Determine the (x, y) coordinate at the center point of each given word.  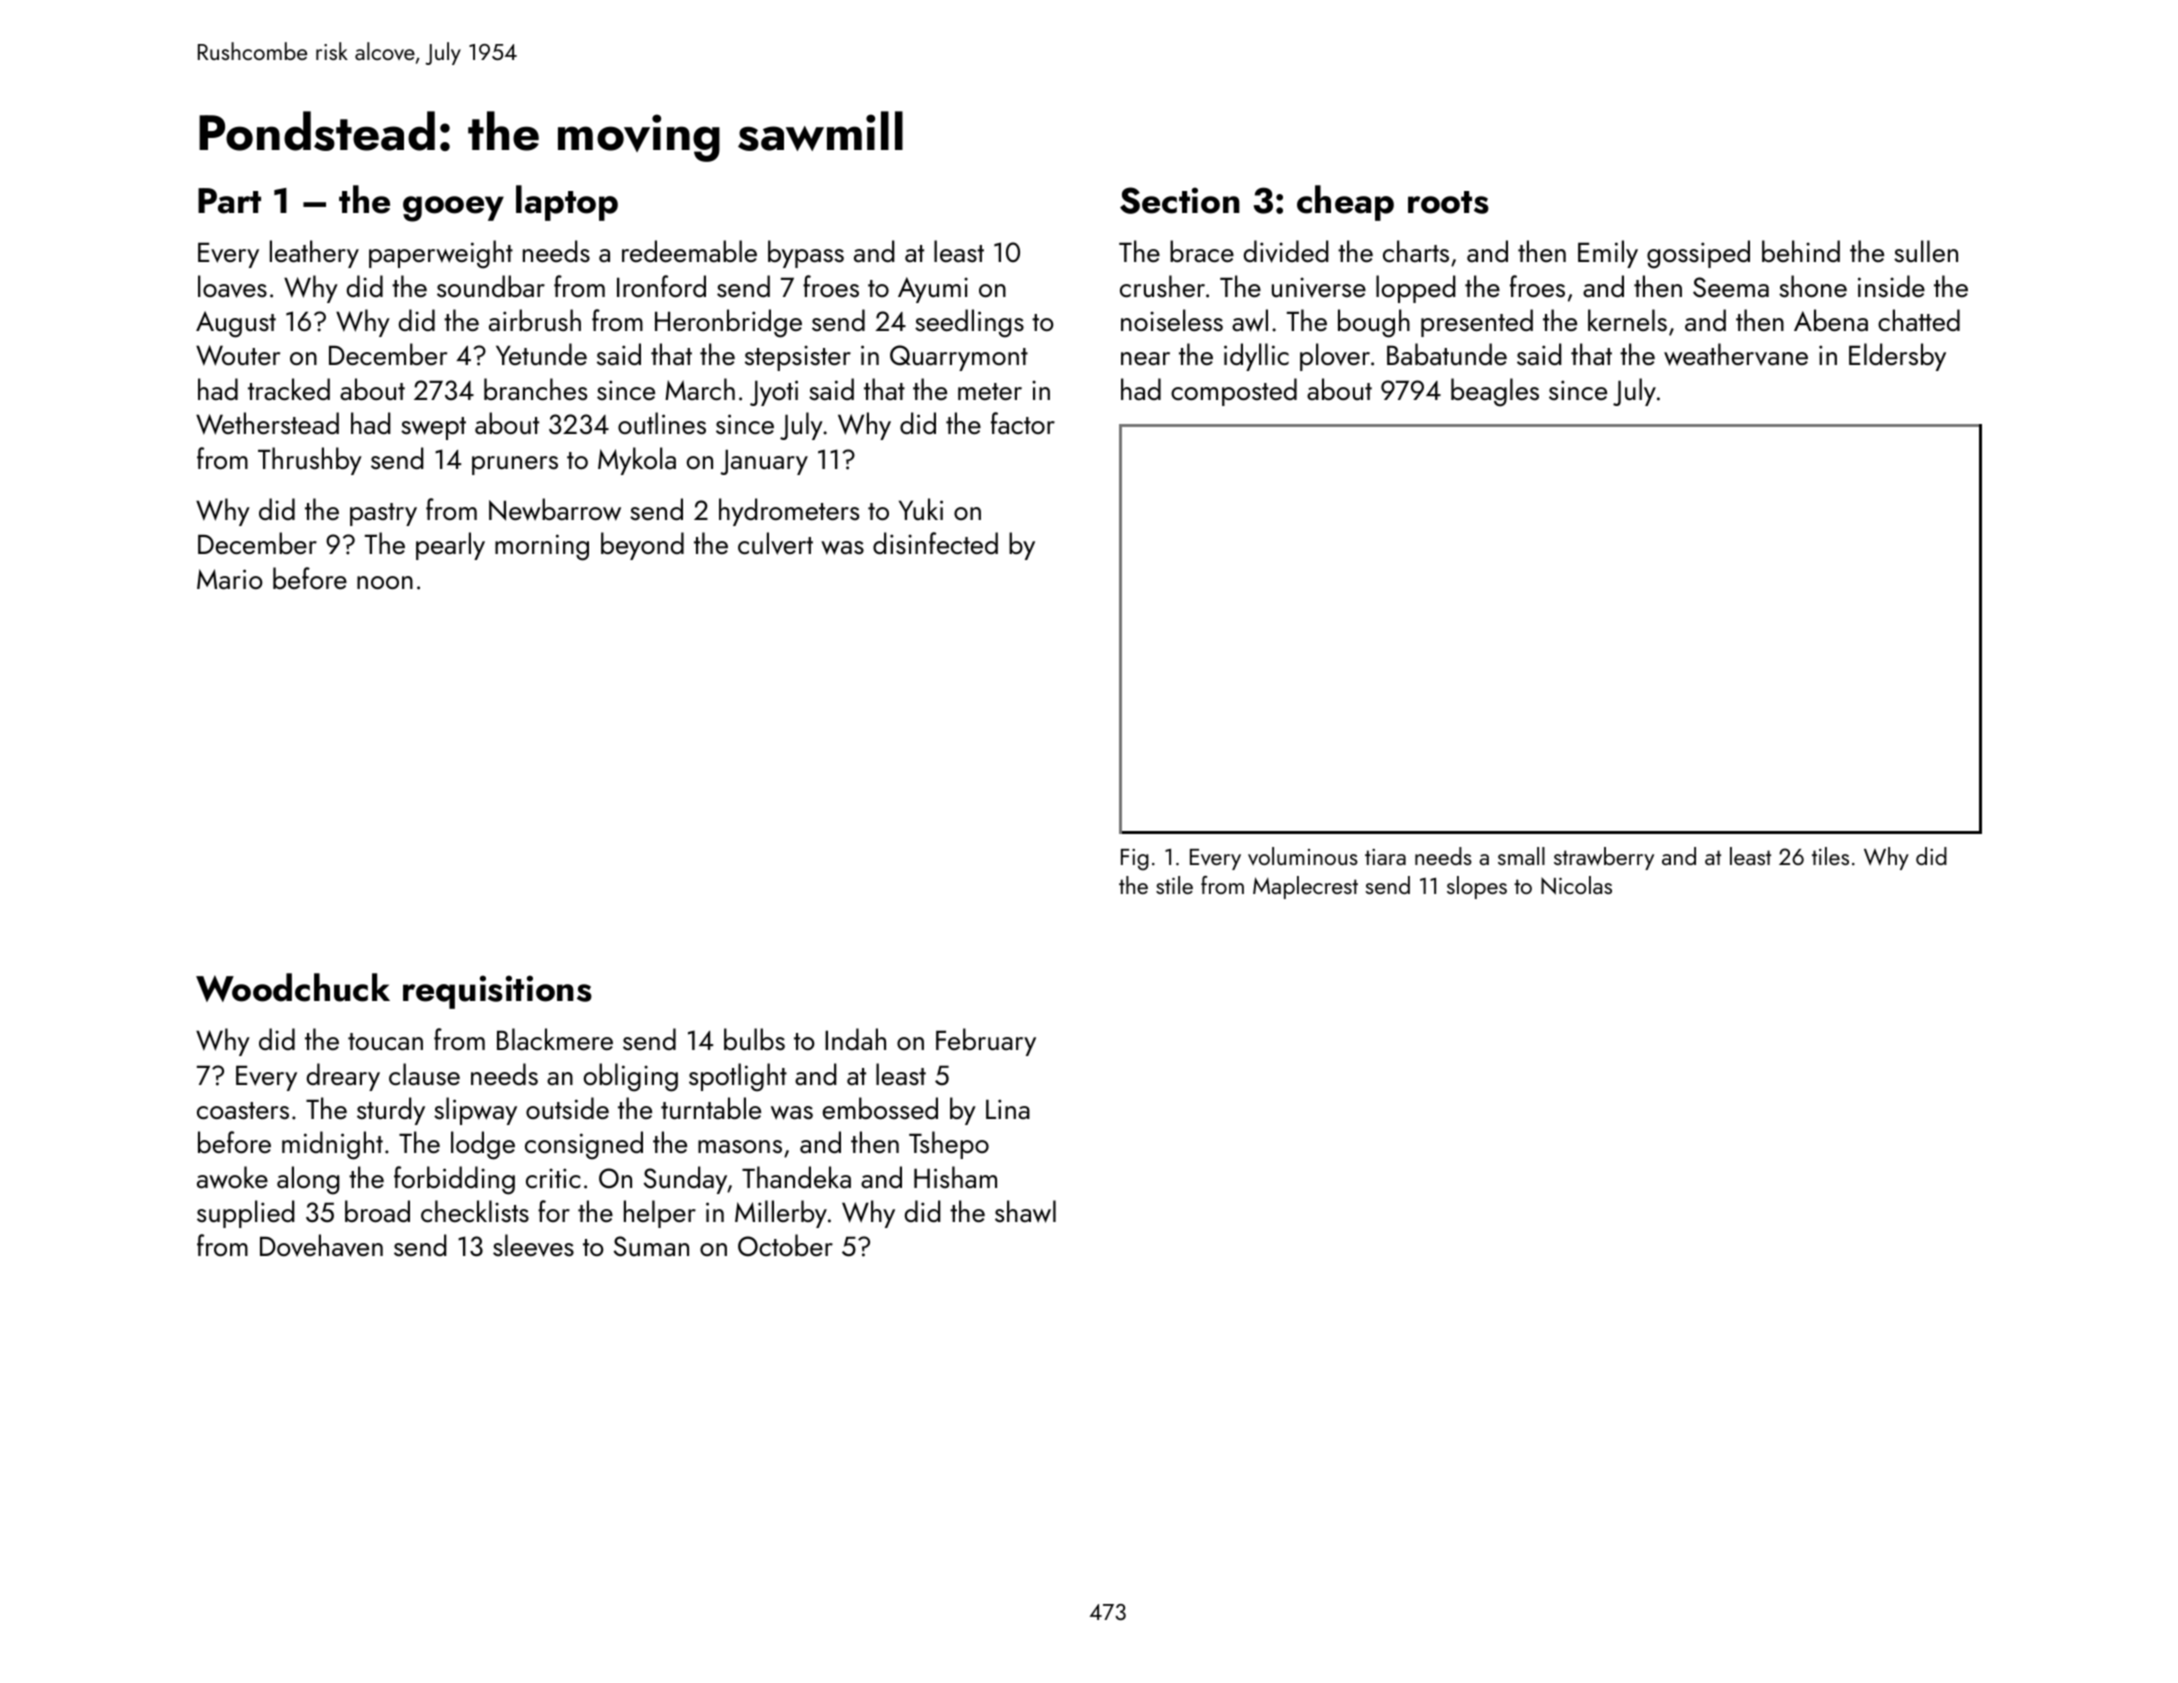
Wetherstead (267, 423)
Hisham (955, 1177)
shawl (1025, 1211)
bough (1374, 323)
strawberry (1604, 858)
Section (1180, 200)
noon (385, 583)
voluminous (1303, 856)
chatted (1919, 320)
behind (1801, 251)
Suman (651, 1246)
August (236, 324)
